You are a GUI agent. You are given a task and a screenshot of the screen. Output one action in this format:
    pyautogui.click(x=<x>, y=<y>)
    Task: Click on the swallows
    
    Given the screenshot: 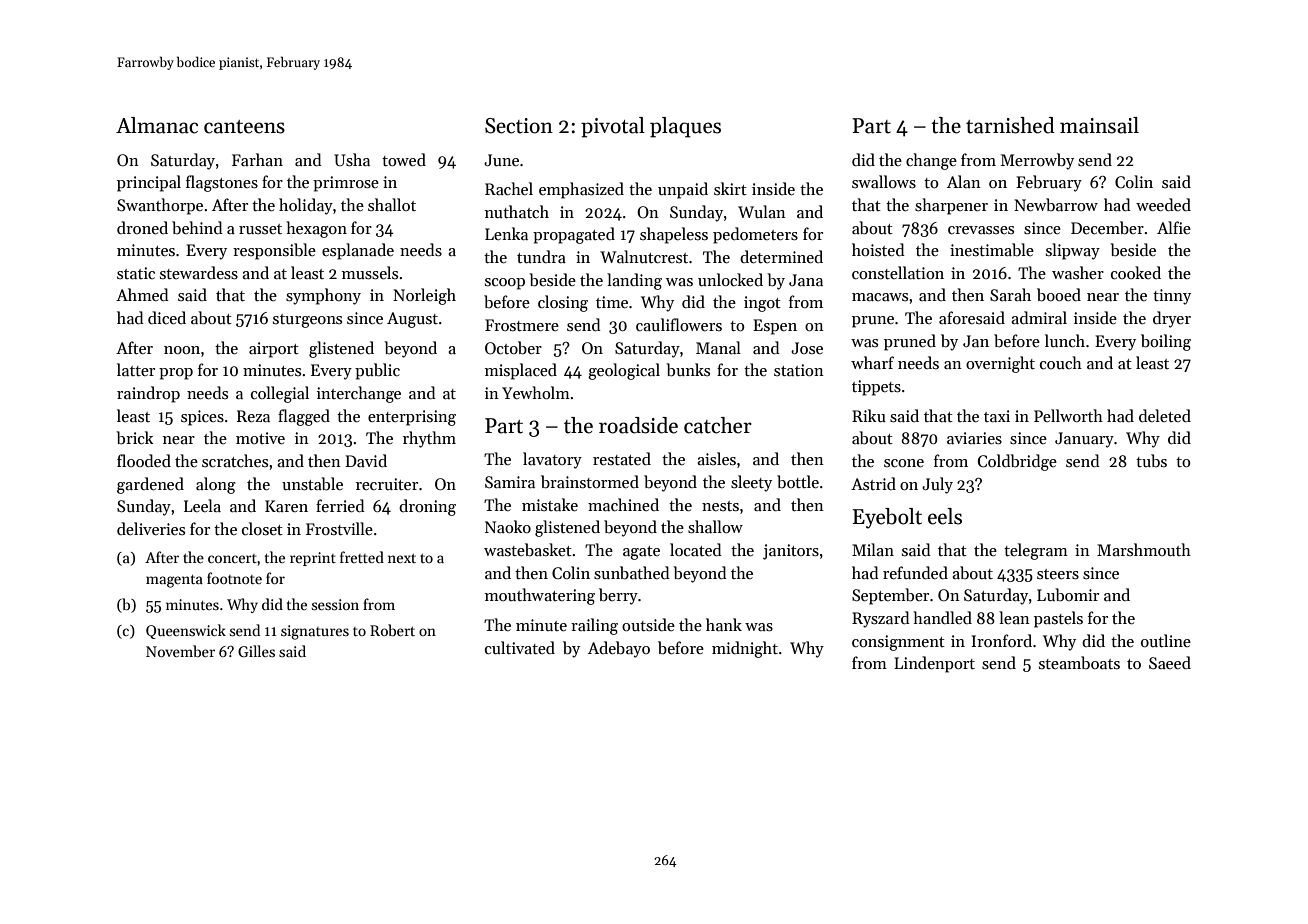 What is the action you would take?
    pyautogui.click(x=884, y=182)
